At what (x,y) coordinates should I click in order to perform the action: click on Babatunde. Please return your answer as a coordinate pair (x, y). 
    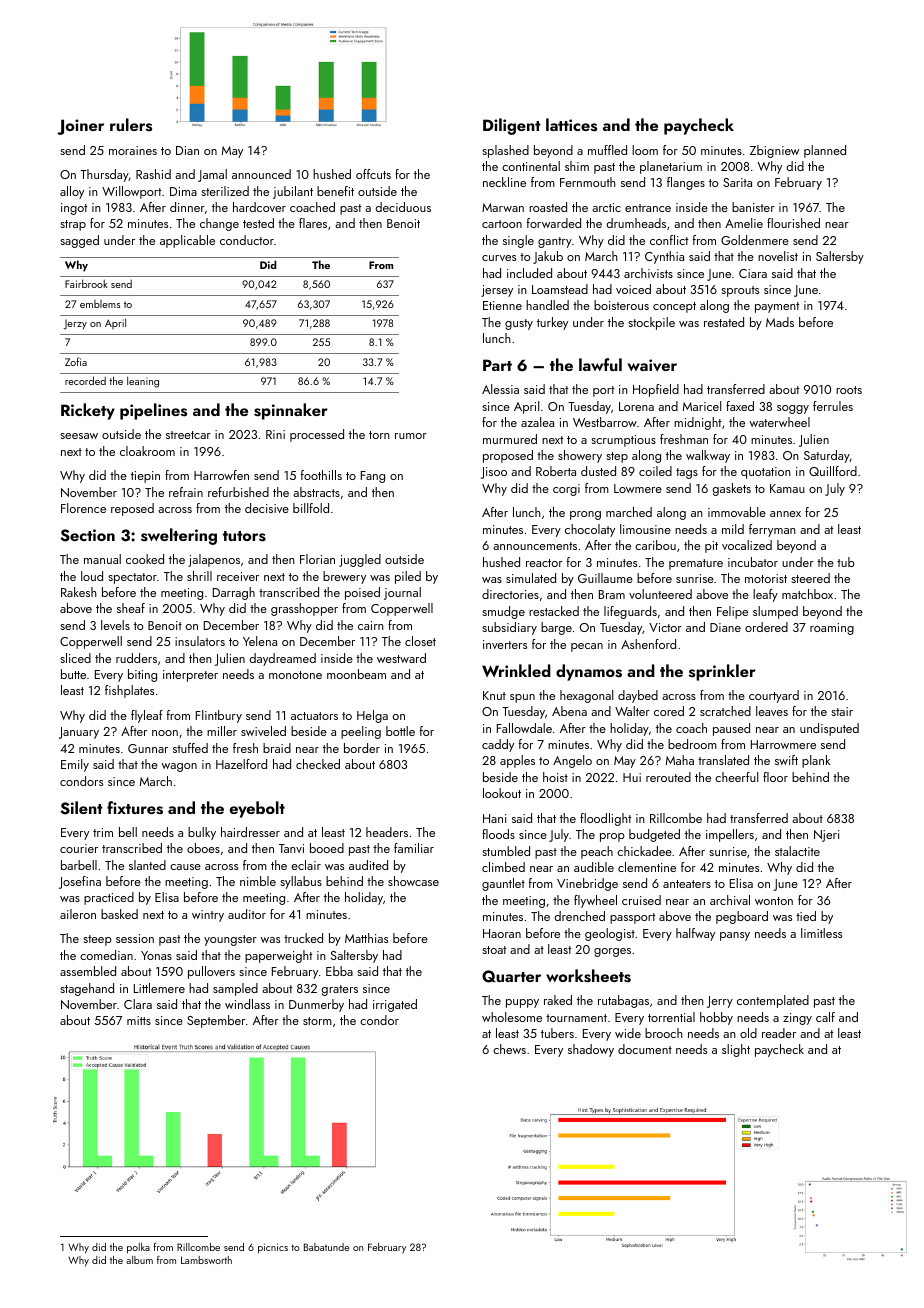
    Looking at the image, I should click on (326, 1247).
